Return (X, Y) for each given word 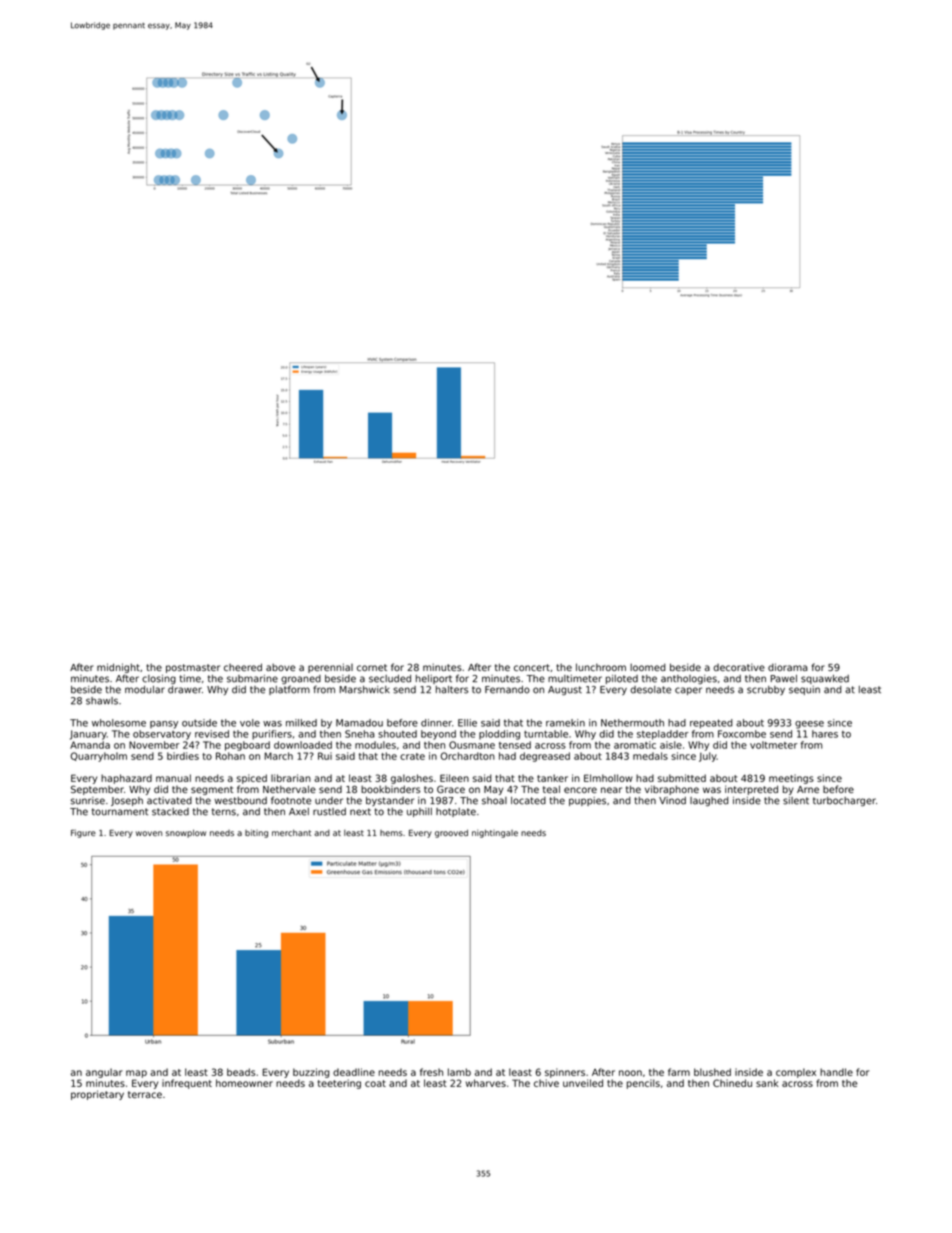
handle (836, 1072)
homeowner (244, 1083)
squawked (825, 679)
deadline (354, 1072)
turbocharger (844, 802)
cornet (372, 667)
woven (149, 833)
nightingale (495, 833)
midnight (118, 668)
